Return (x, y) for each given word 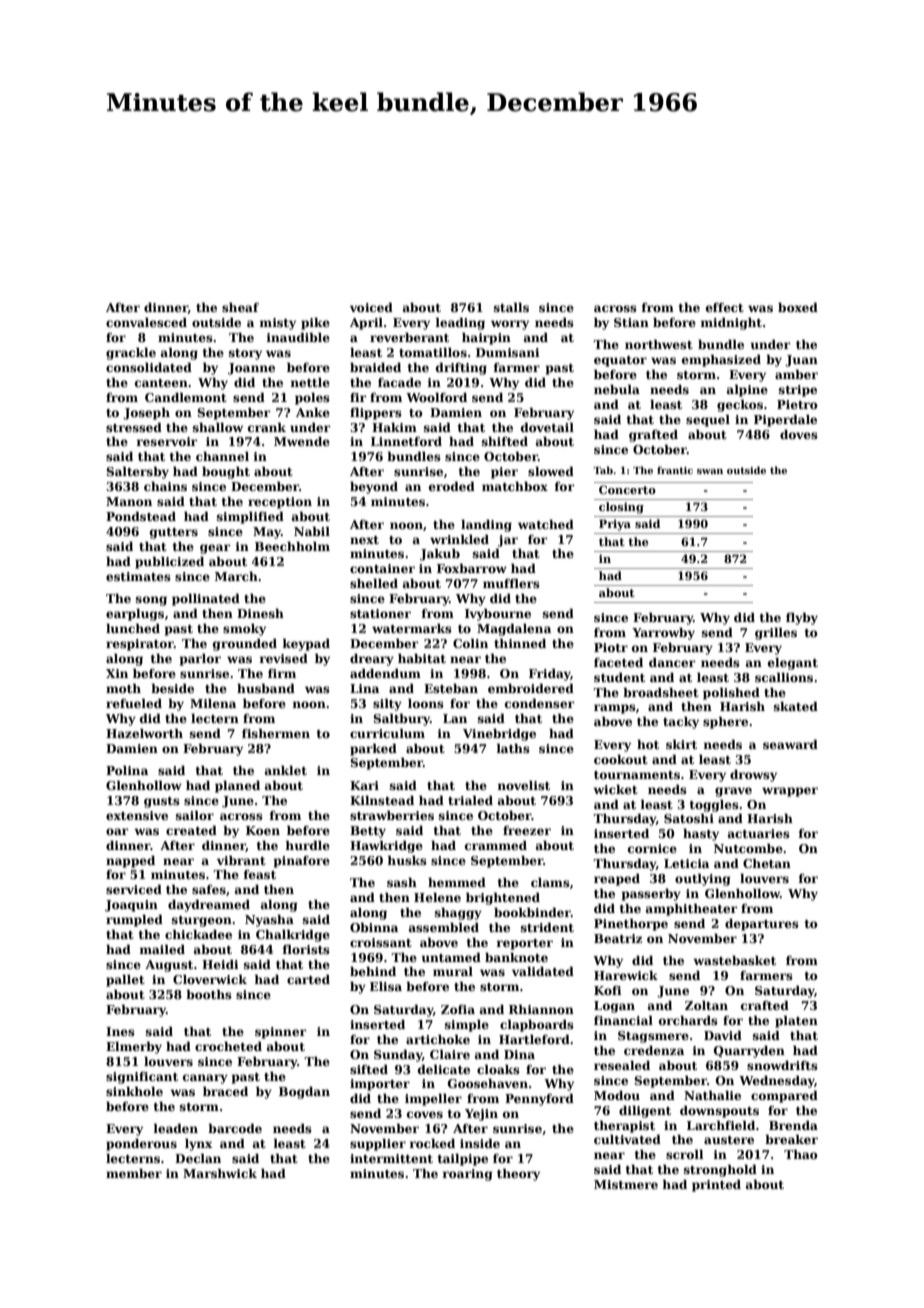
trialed (470, 800)
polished (731, 693)
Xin (117, 673)
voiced (371, 307)
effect (725, 307)
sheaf (240, 307)
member (134, 1173)
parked (373, 749)
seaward (790, 744)
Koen (263, 830)
